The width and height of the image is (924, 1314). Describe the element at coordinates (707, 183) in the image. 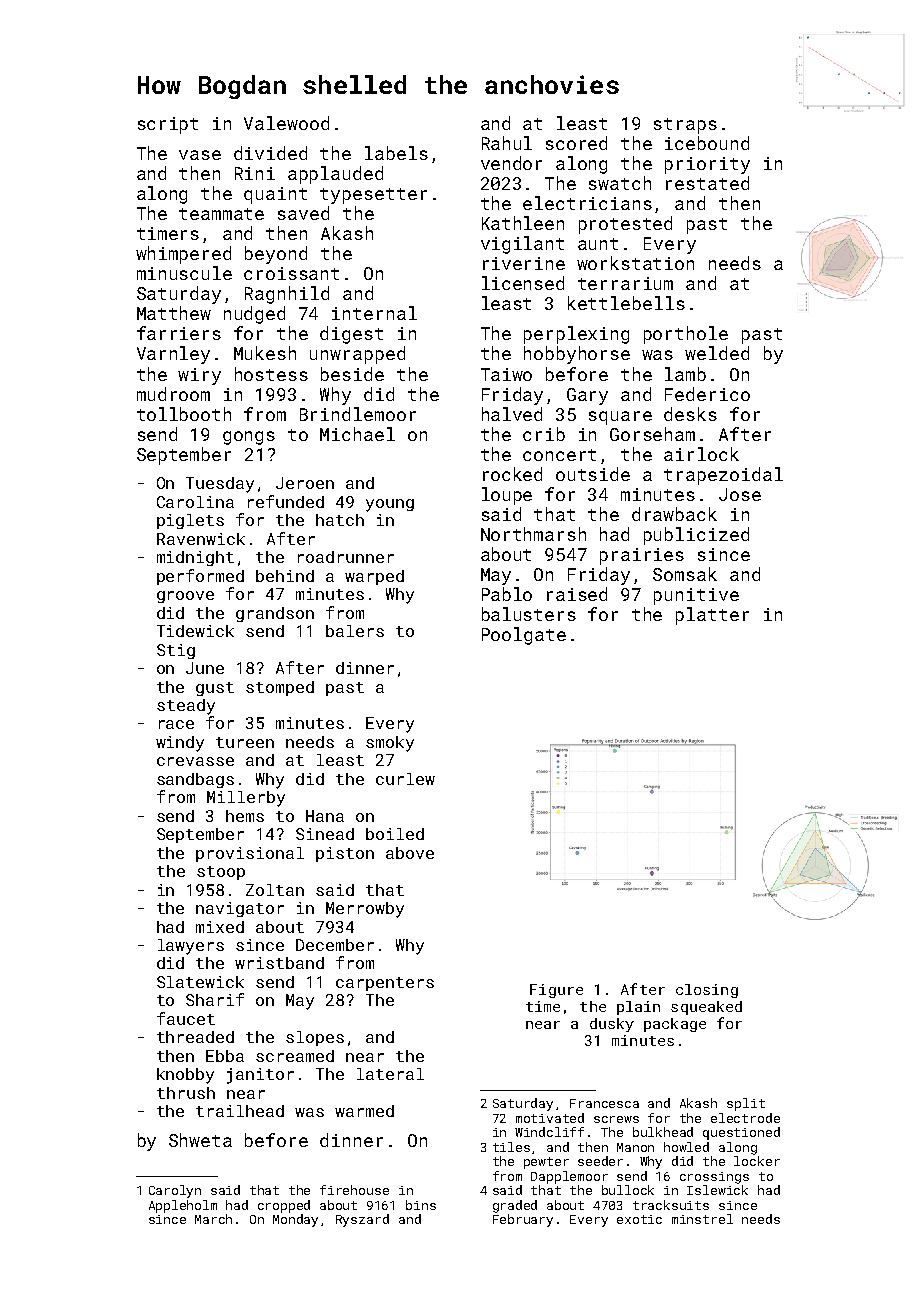

I see `restated` at that location.
